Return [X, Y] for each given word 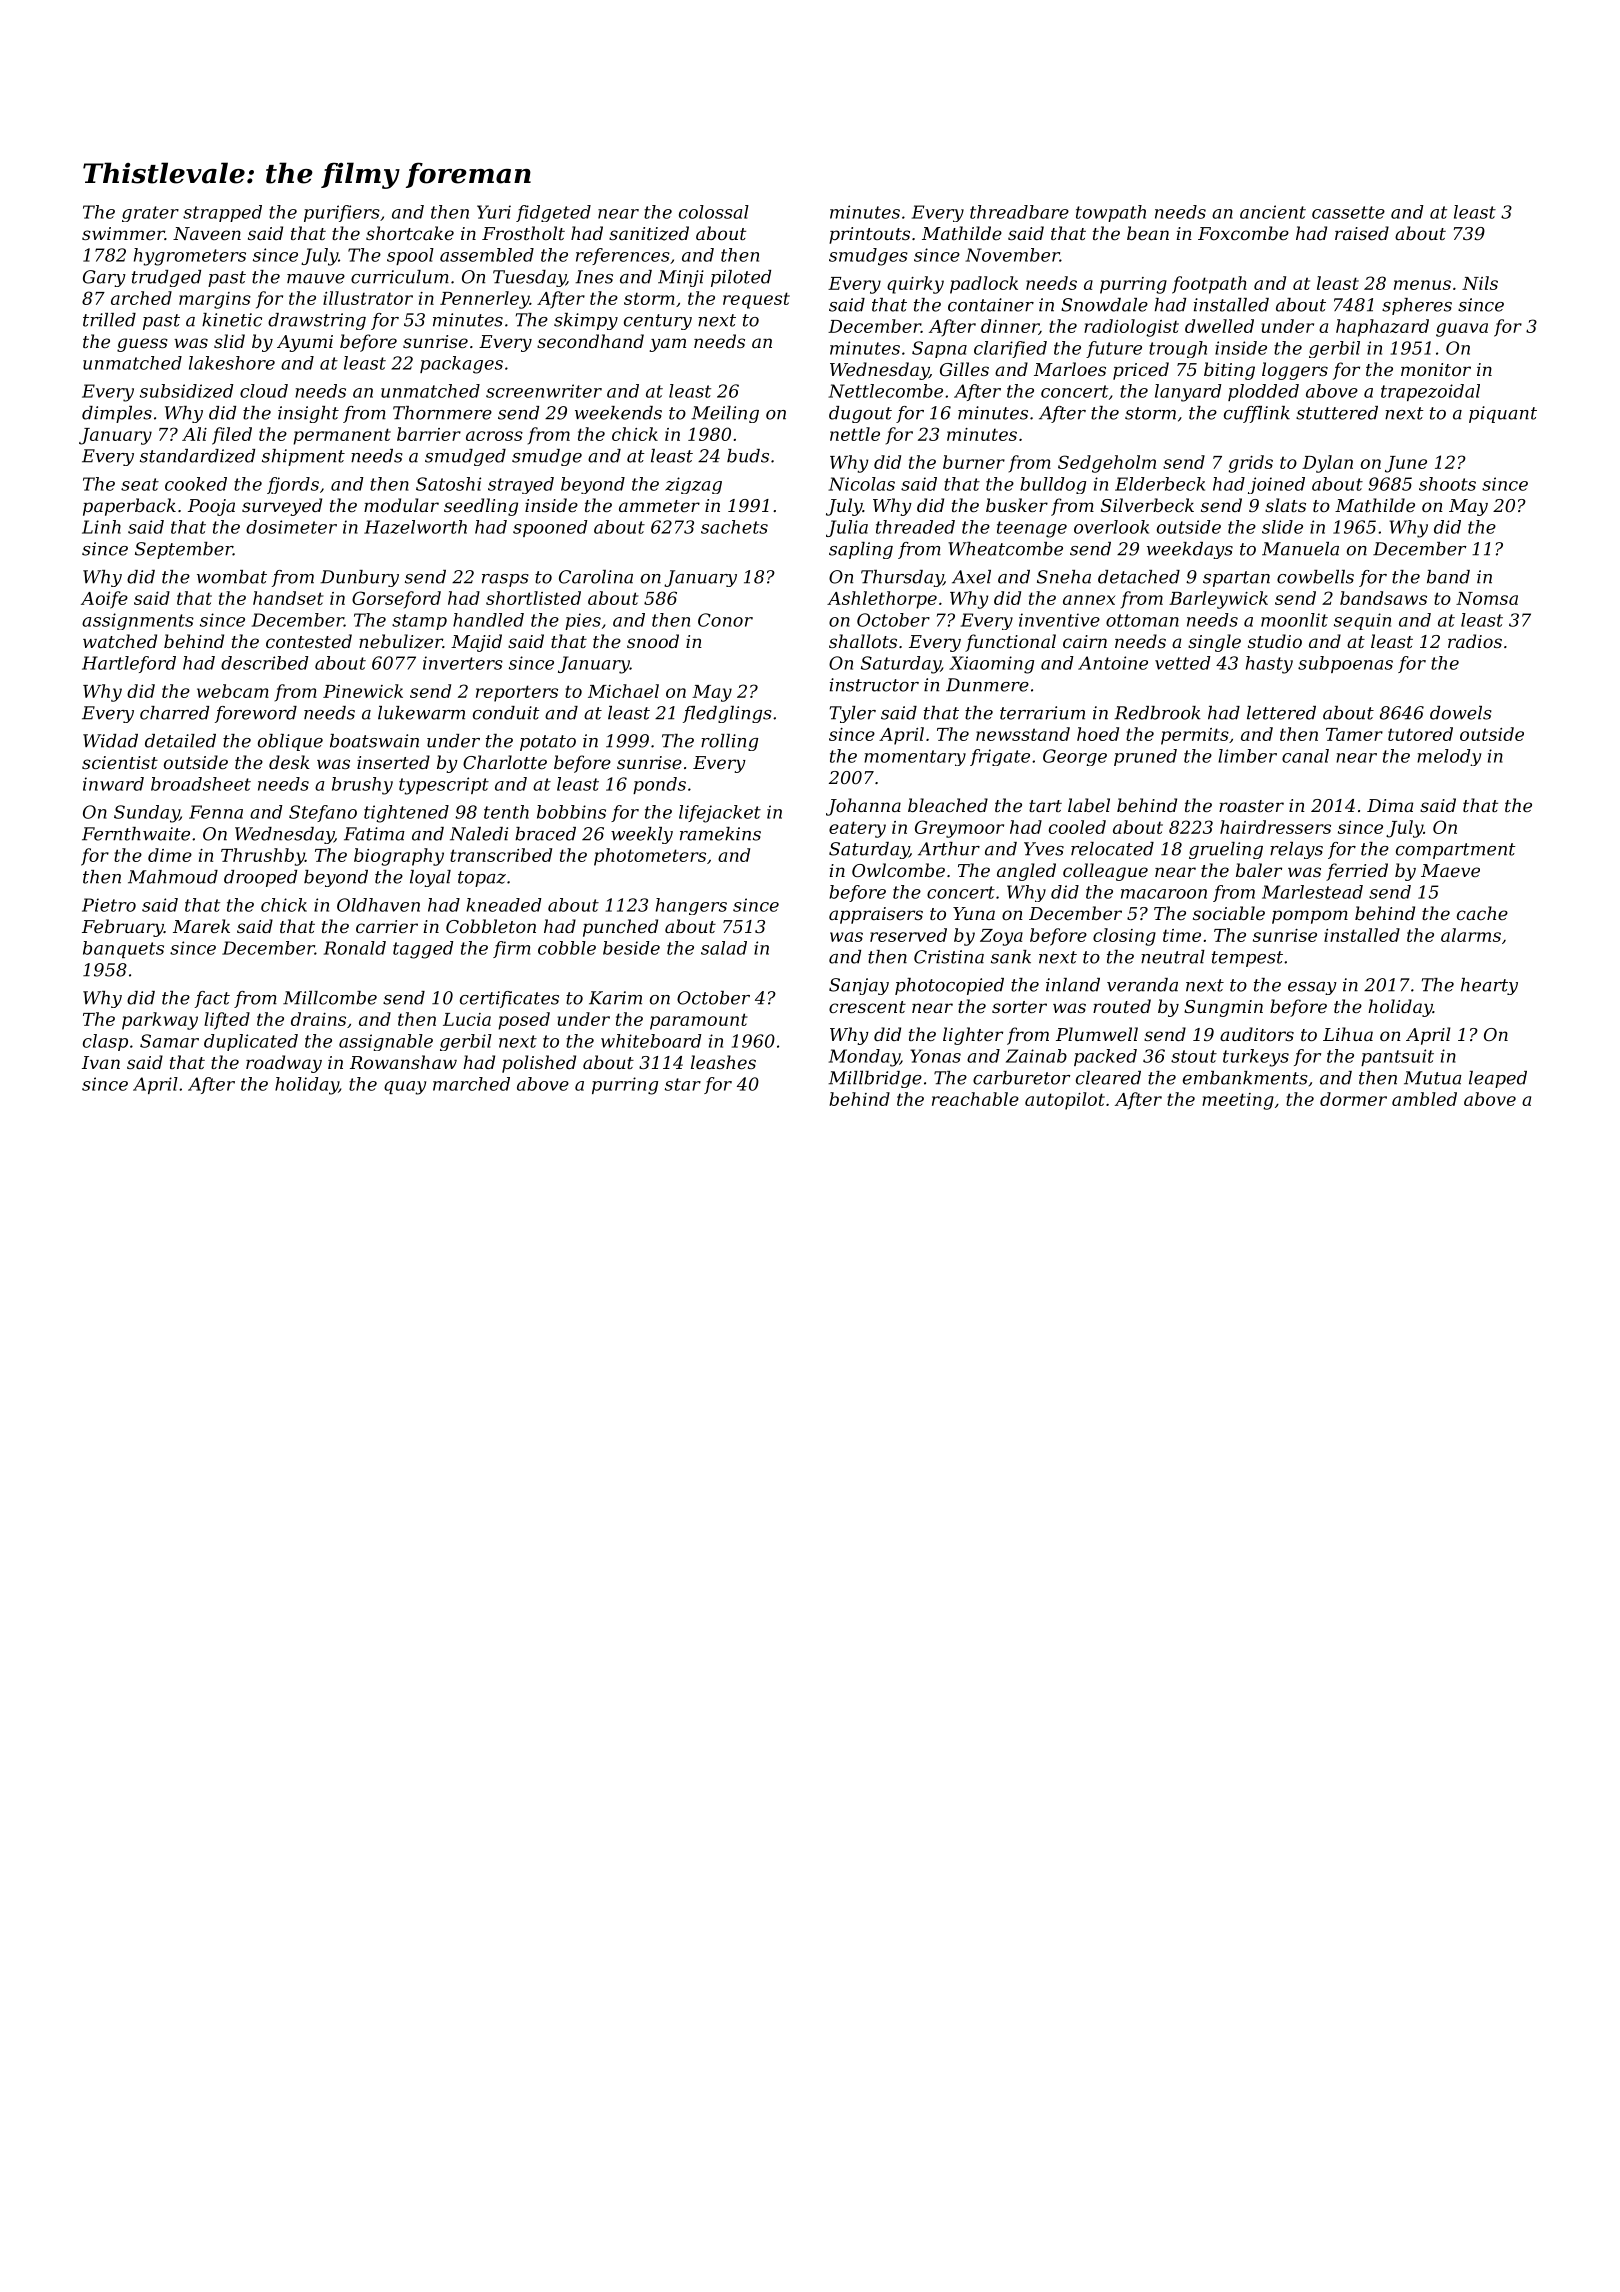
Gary [104, 278]
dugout [860, 414]
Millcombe [330, 998]
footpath [1209, 285]
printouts [869, 235]
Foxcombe [1243, 233]
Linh [101, 527]
